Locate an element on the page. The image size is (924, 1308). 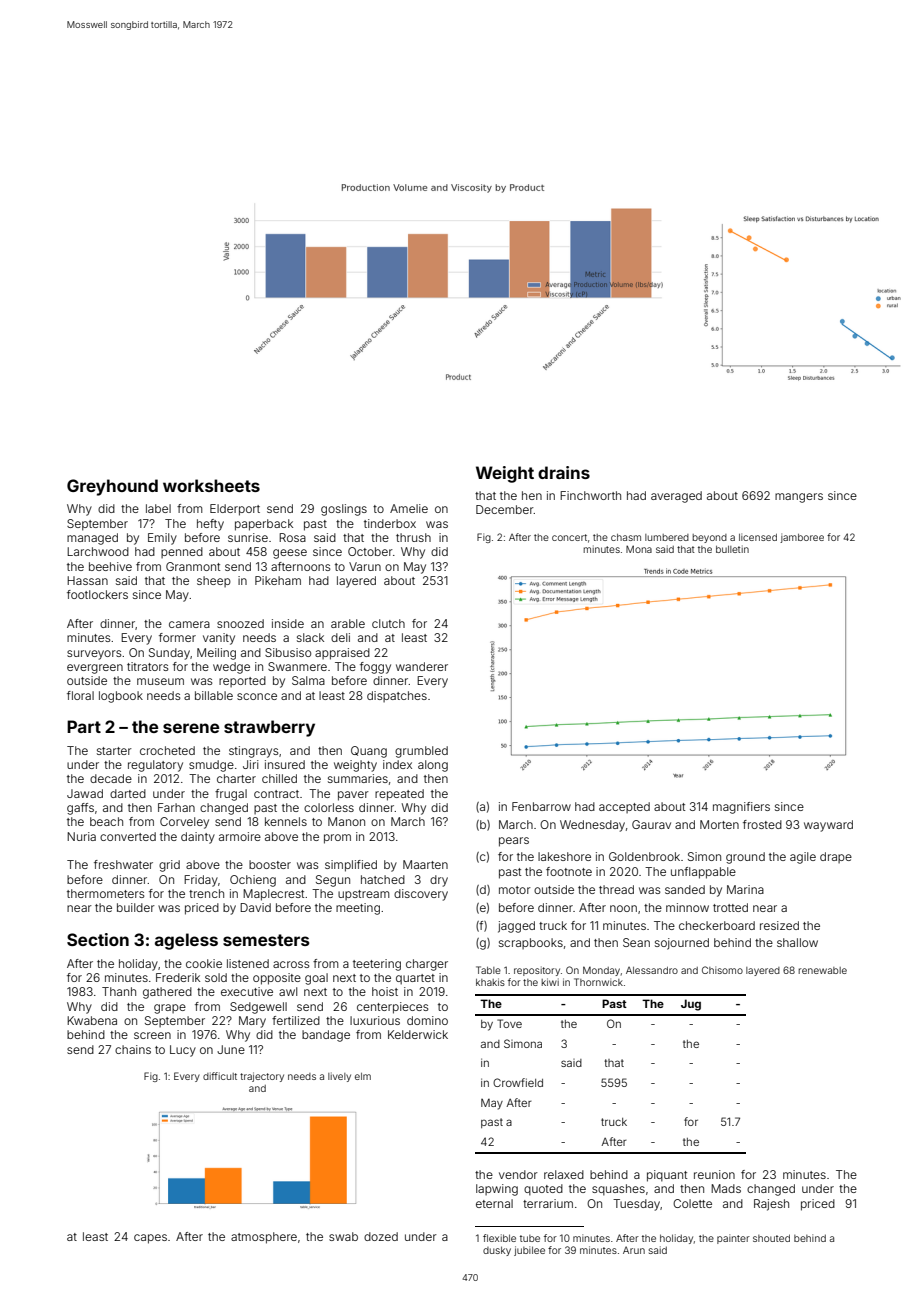
capes is located at coordinates (150, 1239).
